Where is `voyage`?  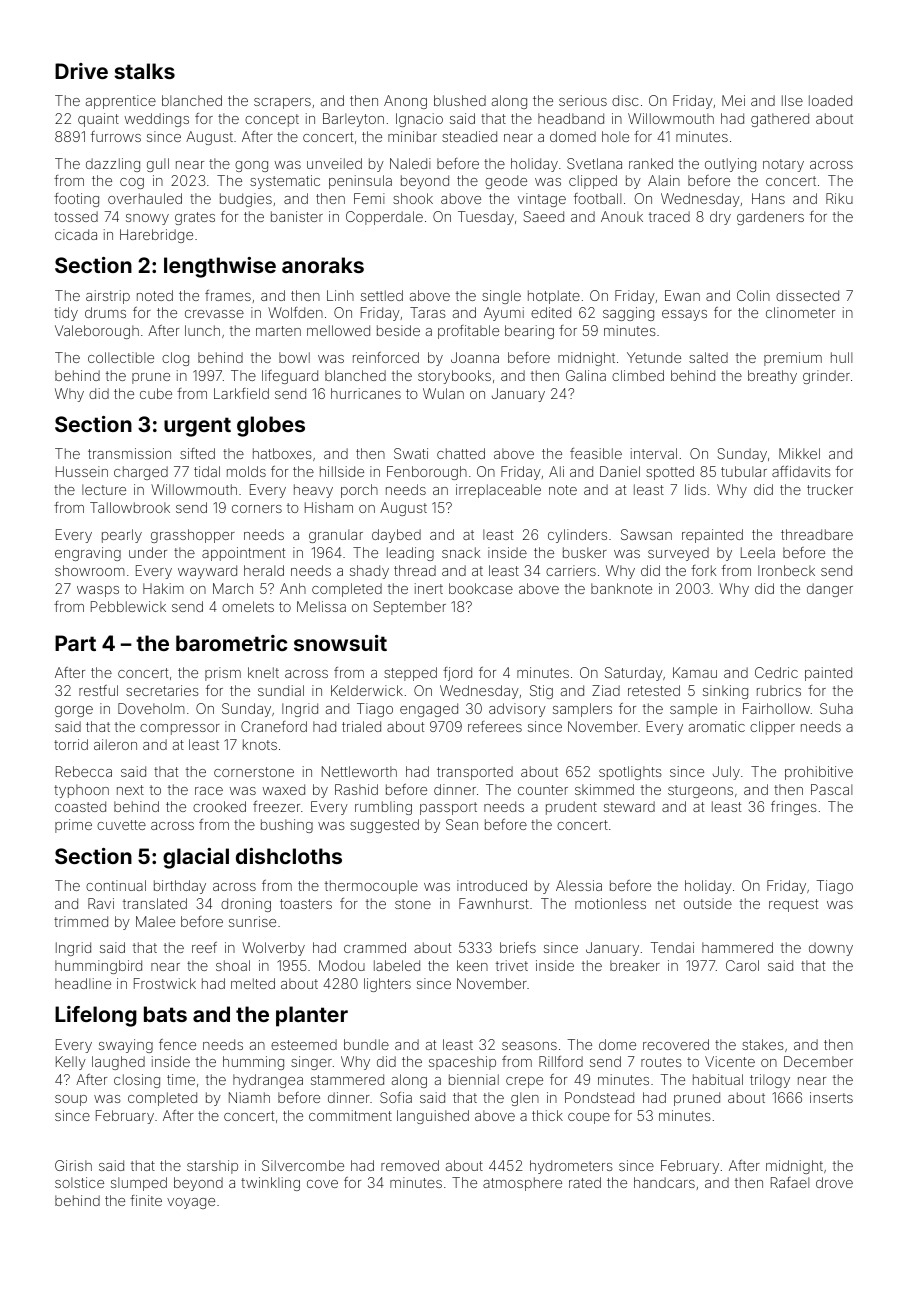 voyage is located at coordinates (191, 1203).
